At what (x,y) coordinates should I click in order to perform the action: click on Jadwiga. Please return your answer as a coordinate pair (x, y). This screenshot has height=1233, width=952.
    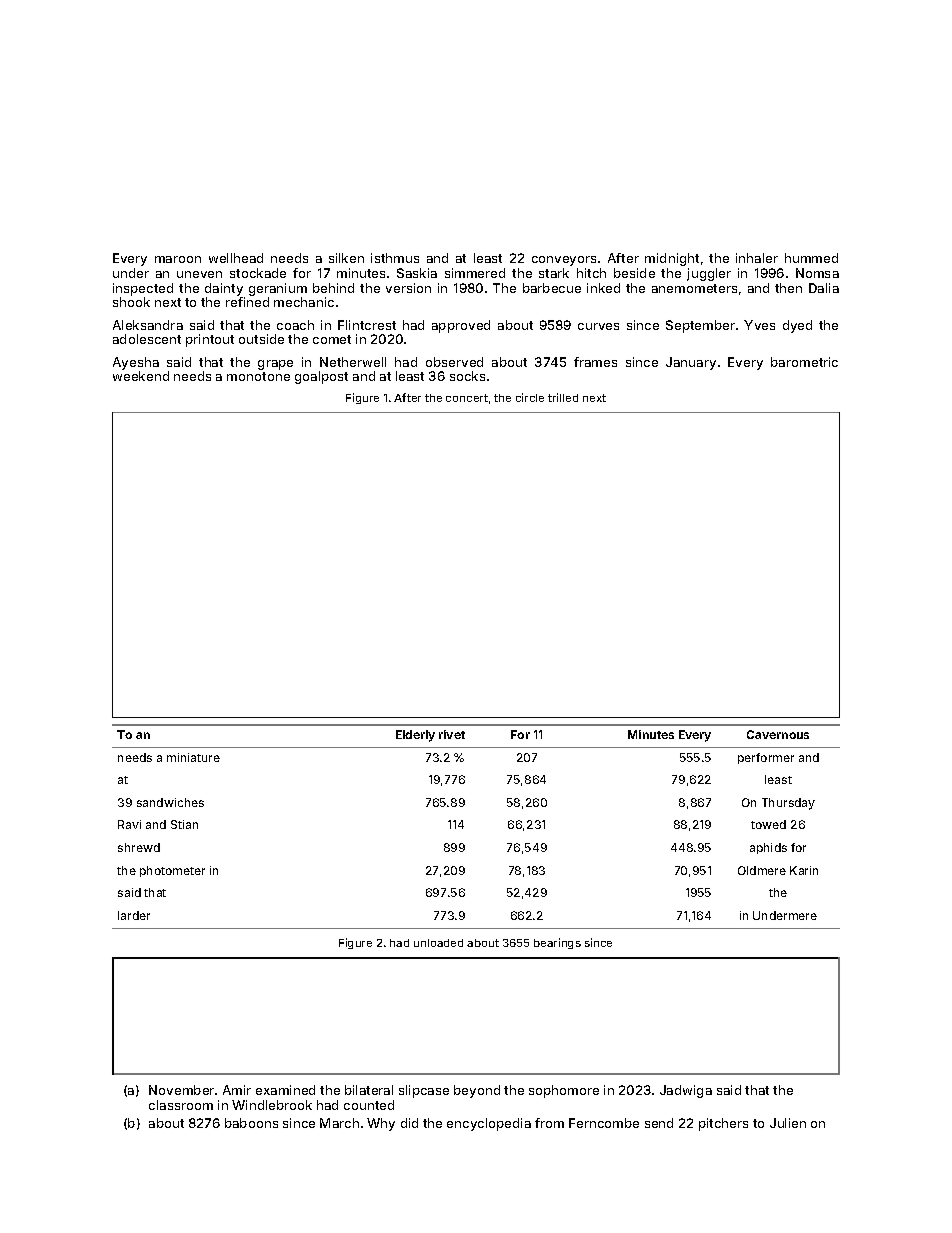
    Looking at the image, I should click on (686, 1091).
